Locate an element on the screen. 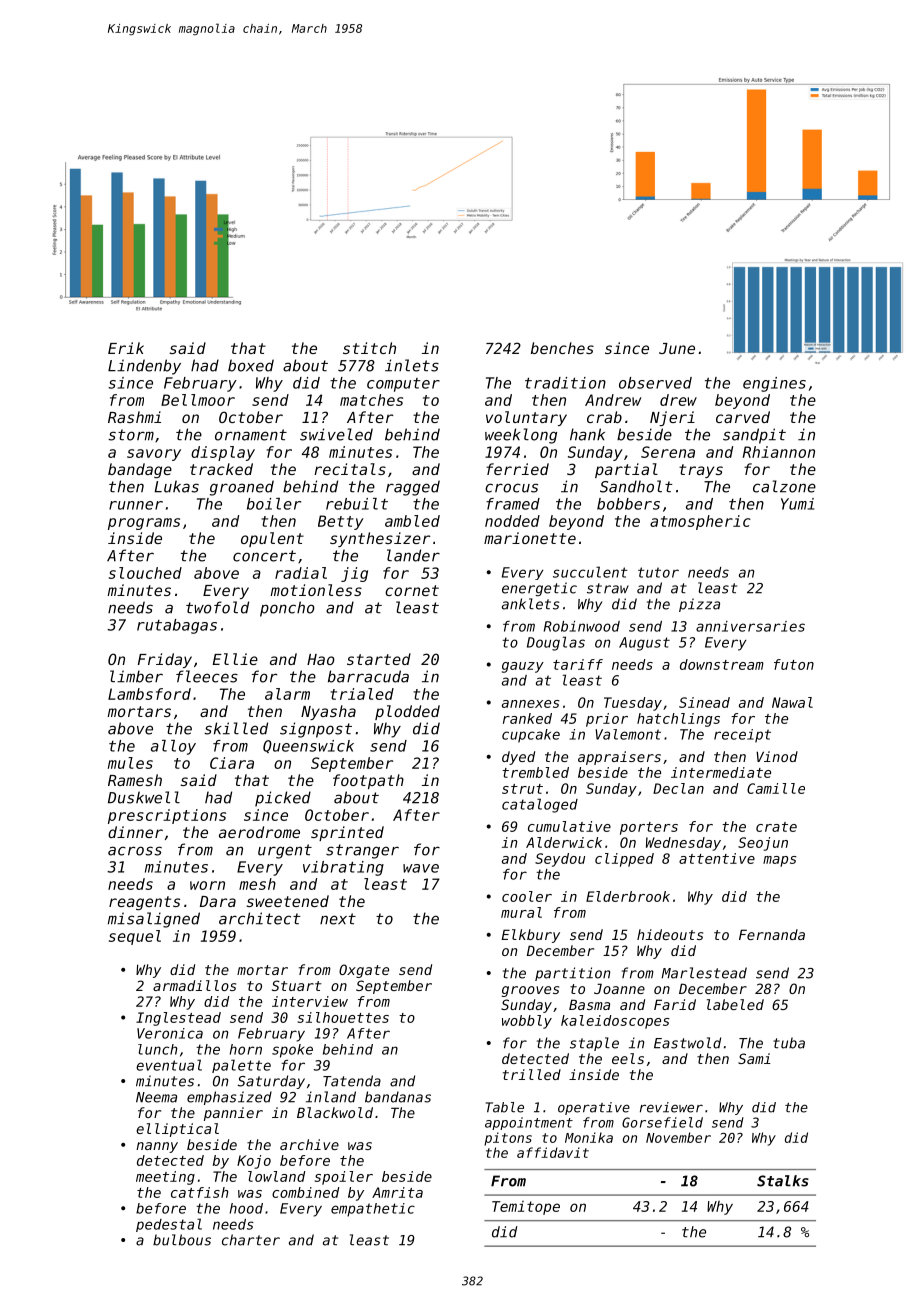 This screenshot has width=924, height=1314. sequel is located at coordinates (135, 937).
